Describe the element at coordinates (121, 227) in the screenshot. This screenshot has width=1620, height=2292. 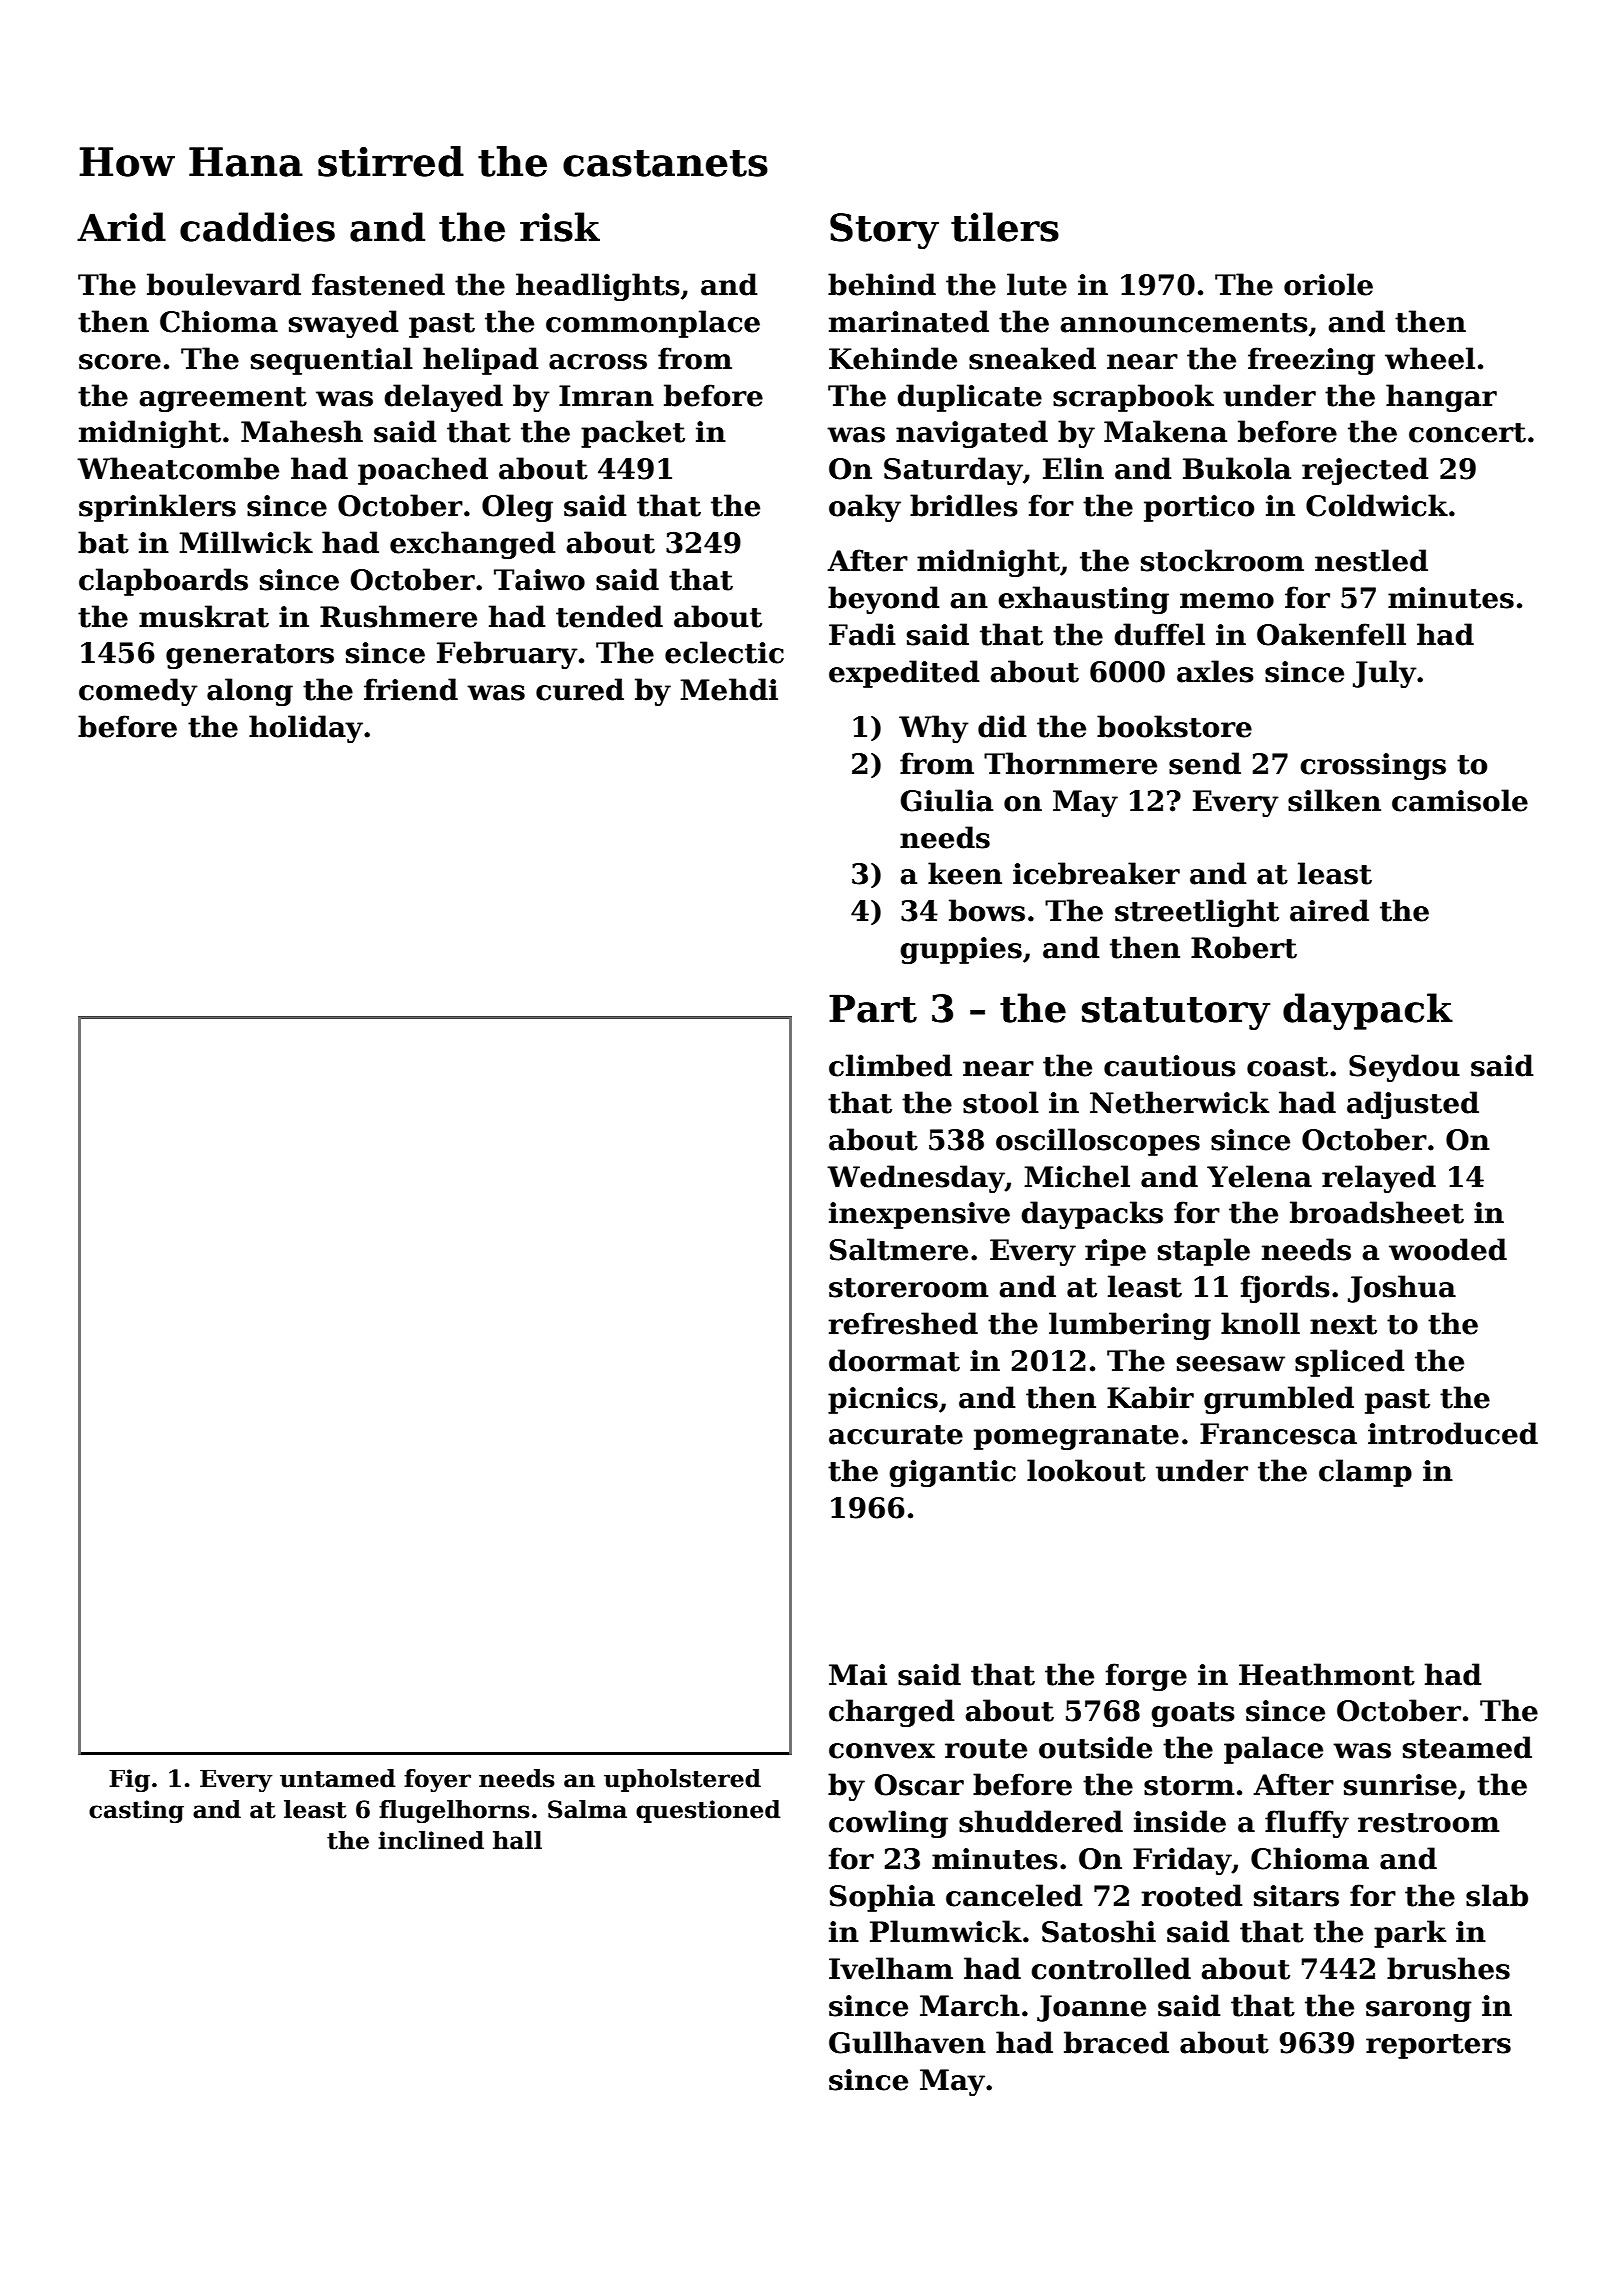
I see `Arid` at that location.
